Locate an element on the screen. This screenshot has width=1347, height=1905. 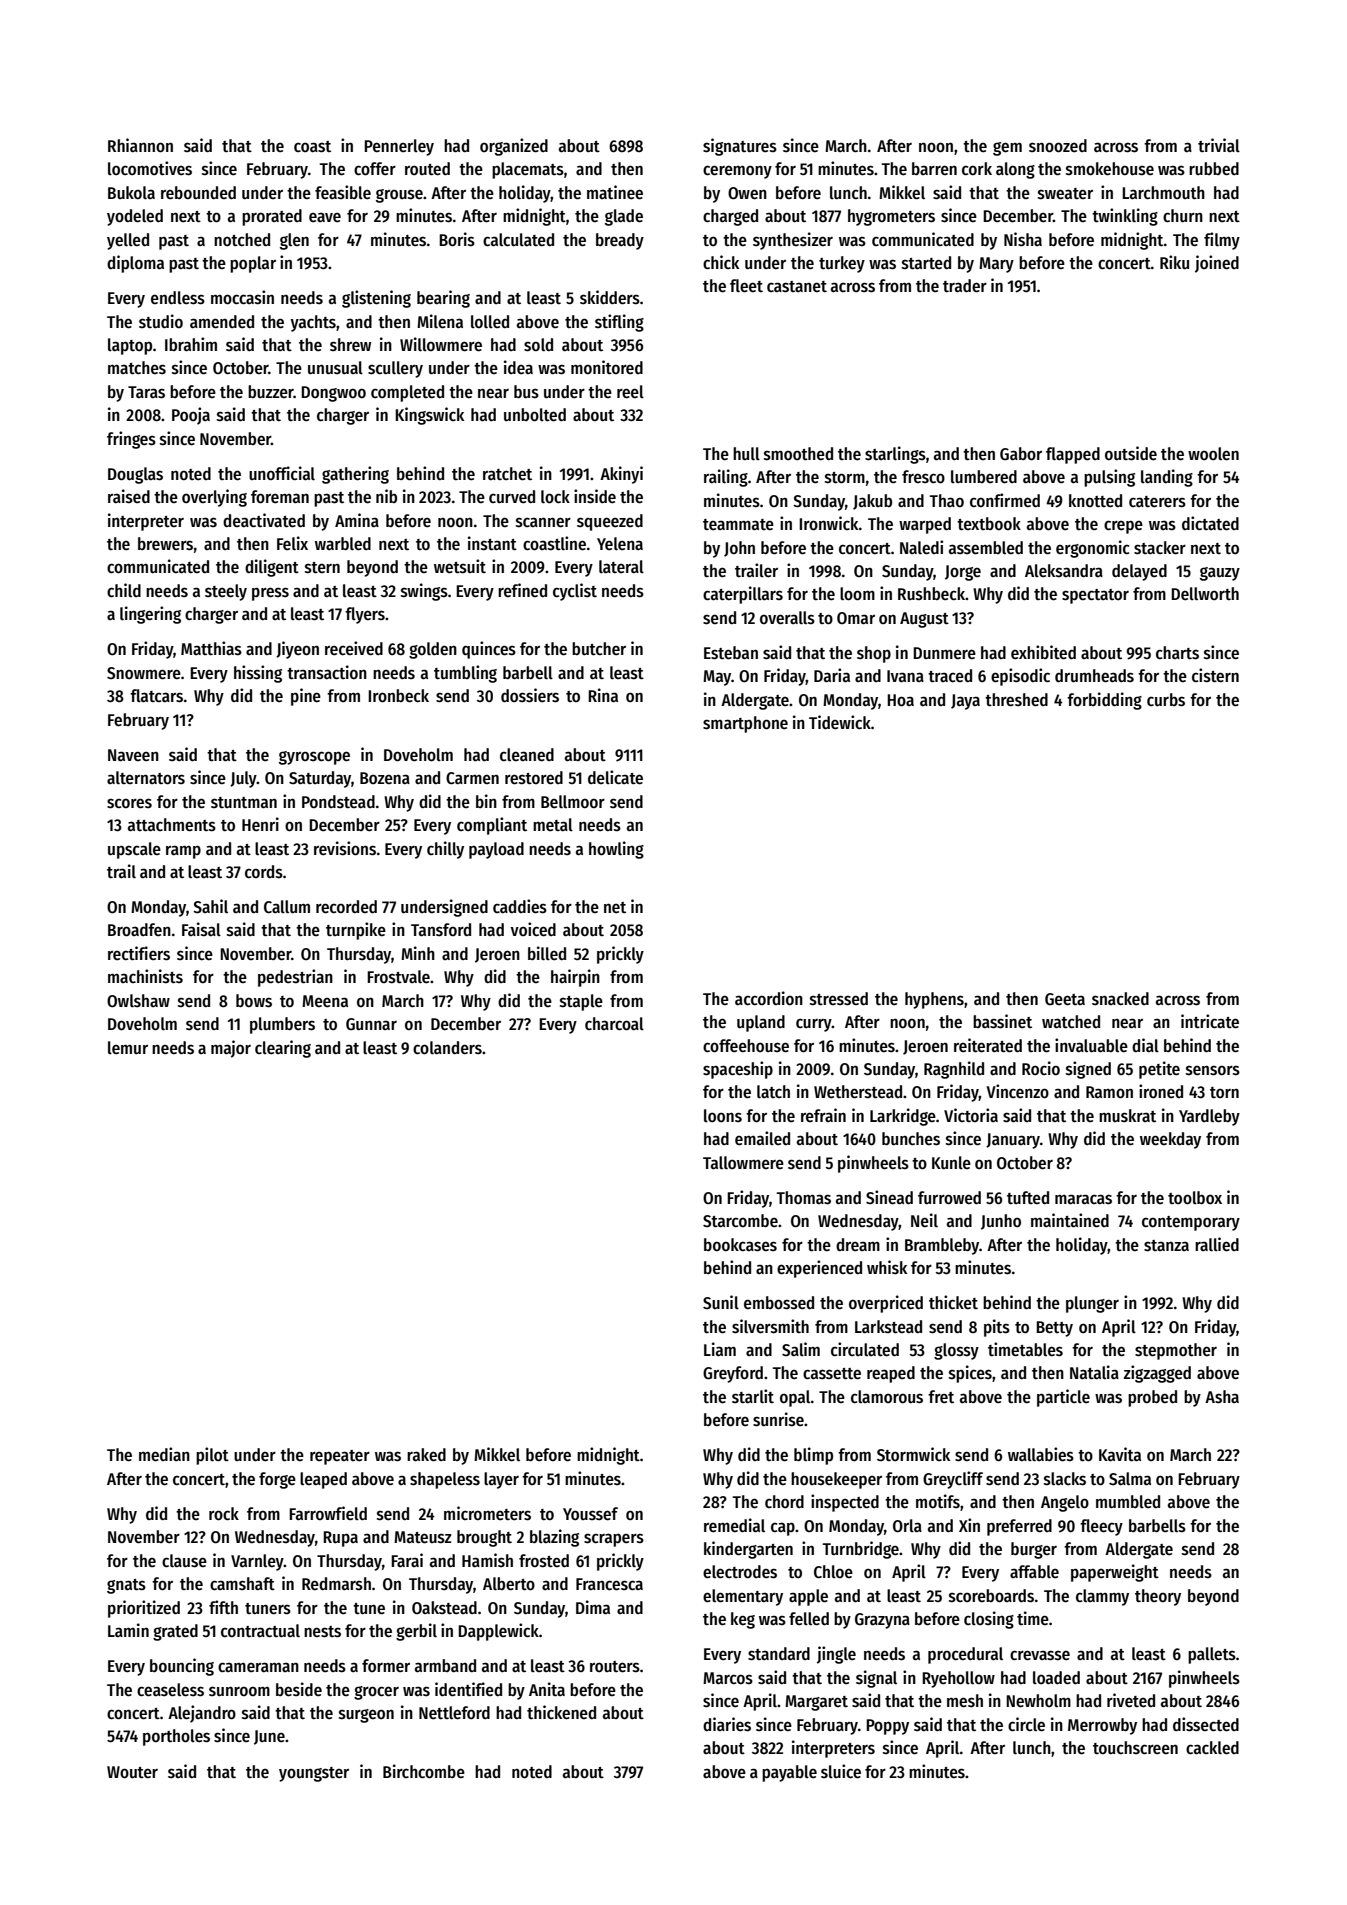
received is located at coordinates (354, 648).
